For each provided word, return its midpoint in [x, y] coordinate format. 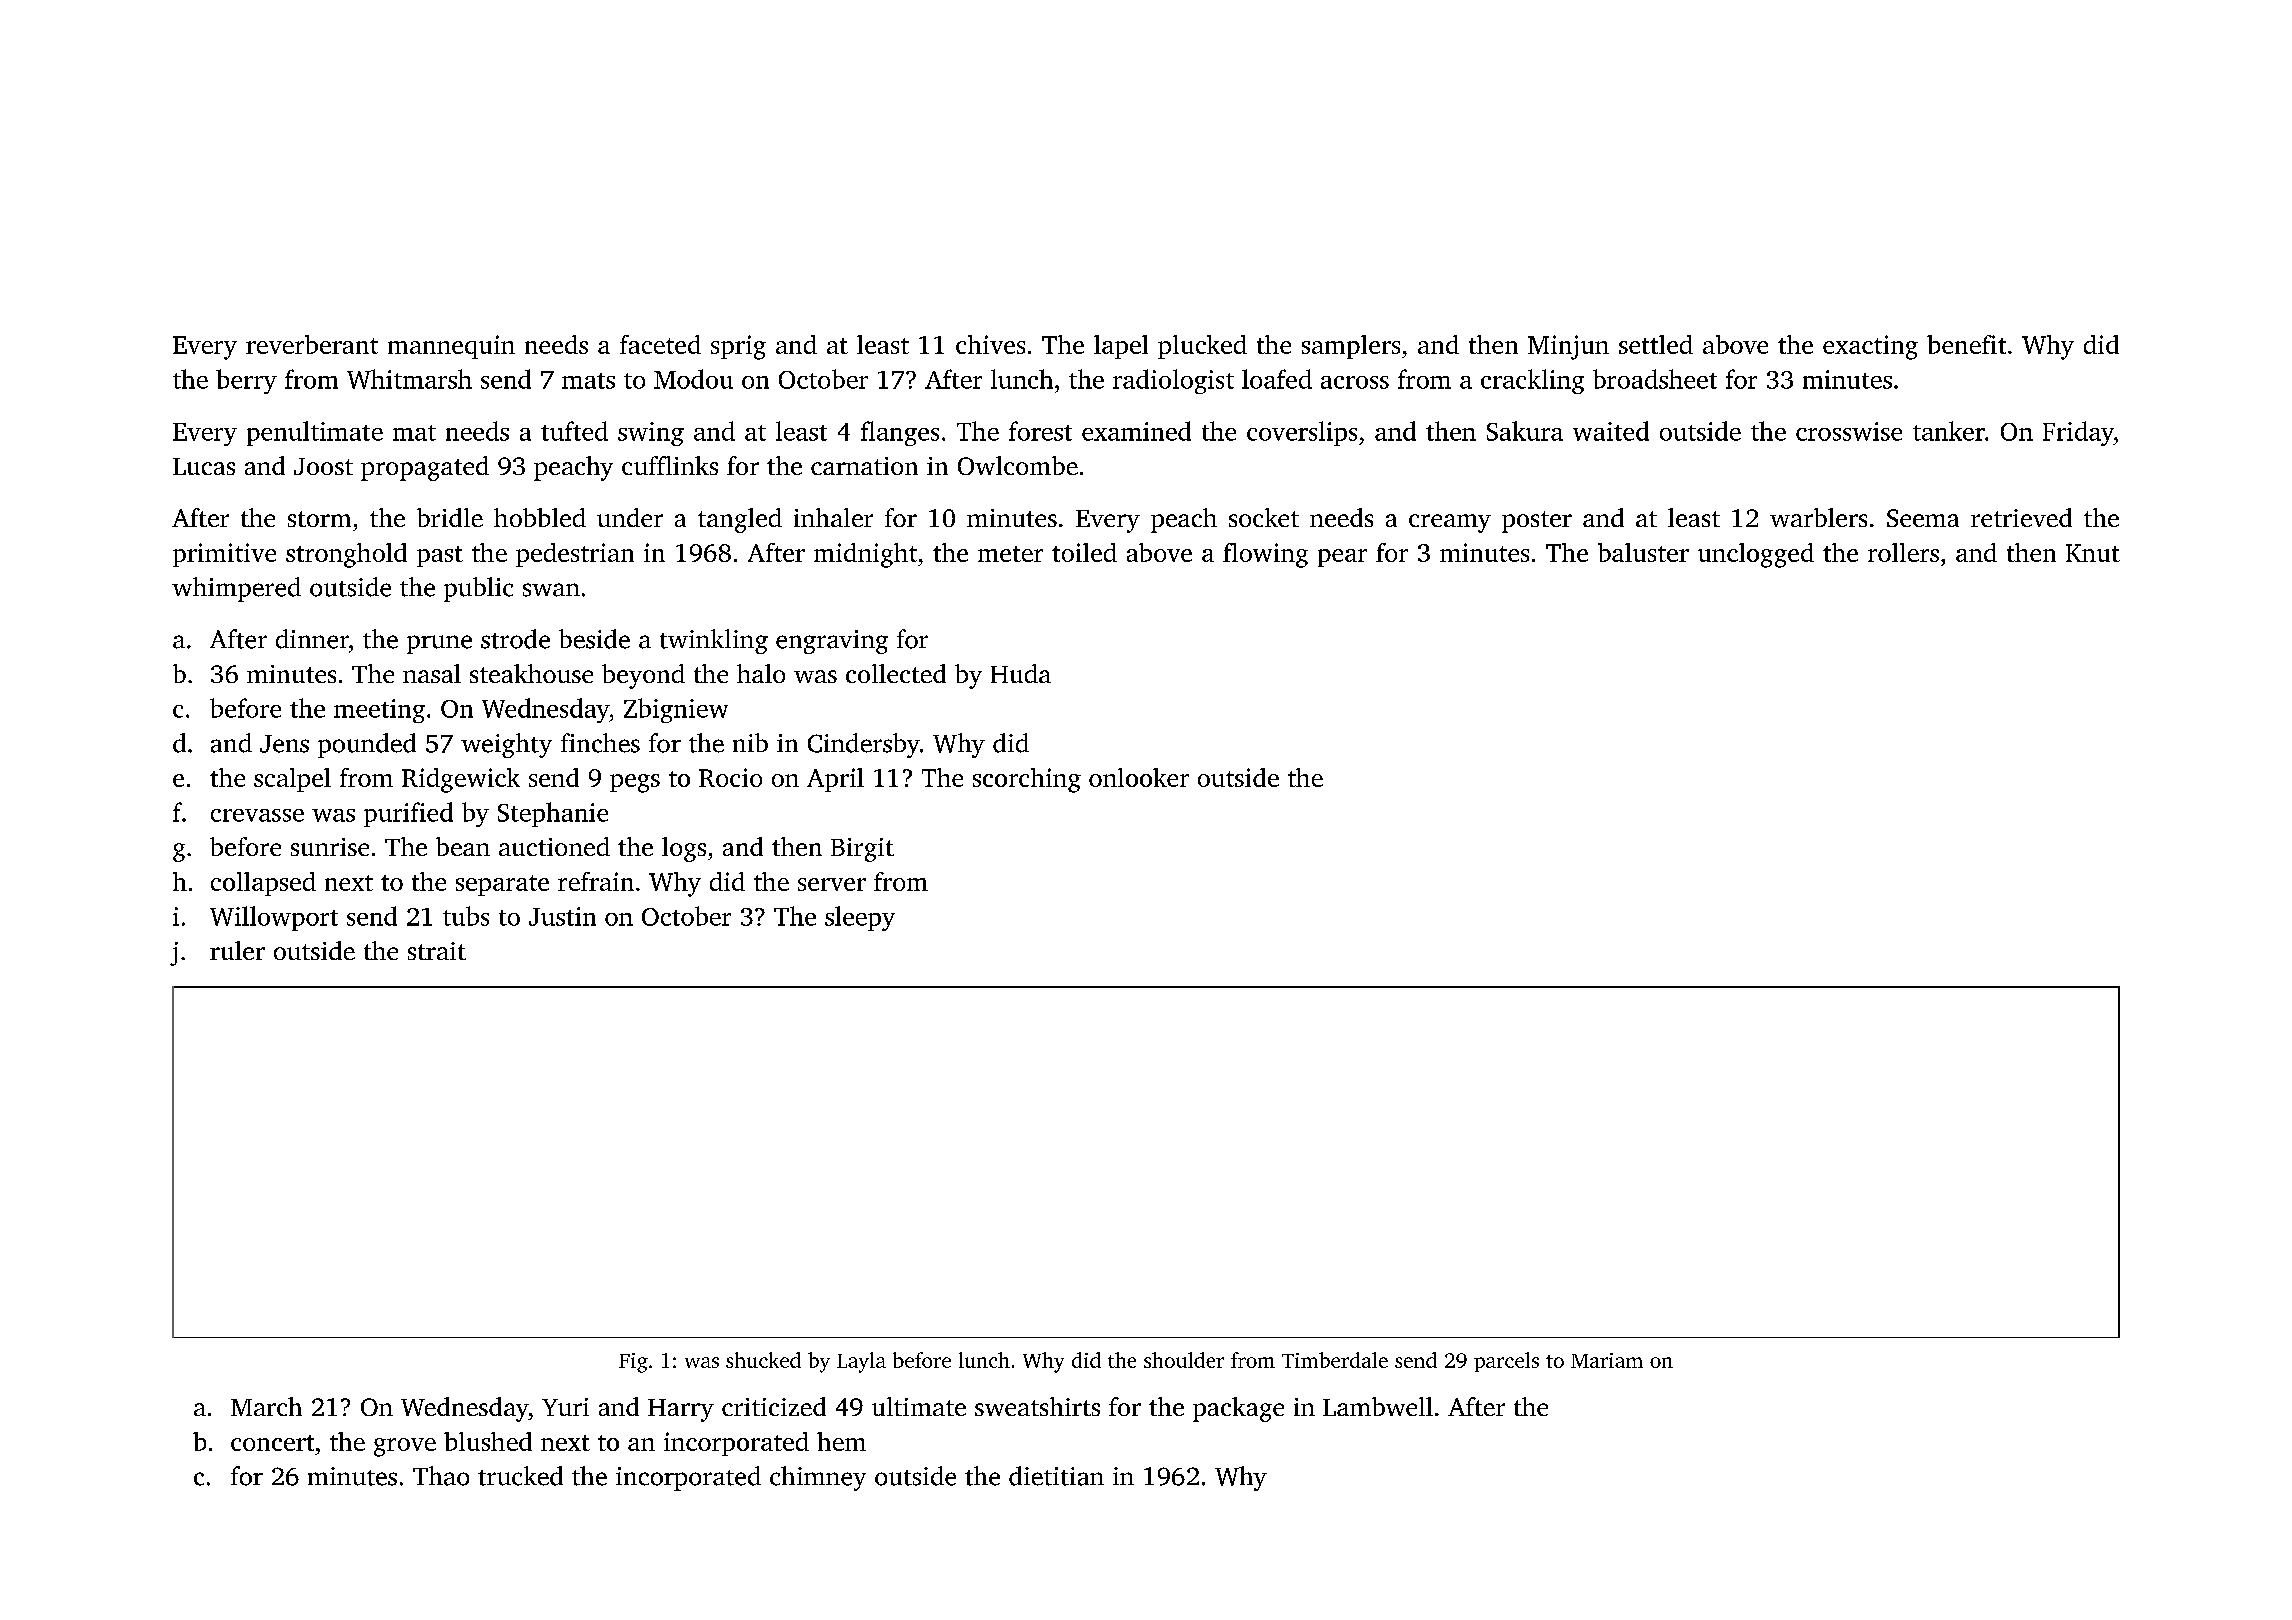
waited [1611, 431]
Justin [562, 916]
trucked [520, 1476]
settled [1656, 344]
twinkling [714, 641]
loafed [1277, 379]
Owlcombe [1018, 465]
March [266, 1406]
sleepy [860, 918]
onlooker [1139, 777]
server [832, 884]
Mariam [1607, 1360]
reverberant [312, 344]
